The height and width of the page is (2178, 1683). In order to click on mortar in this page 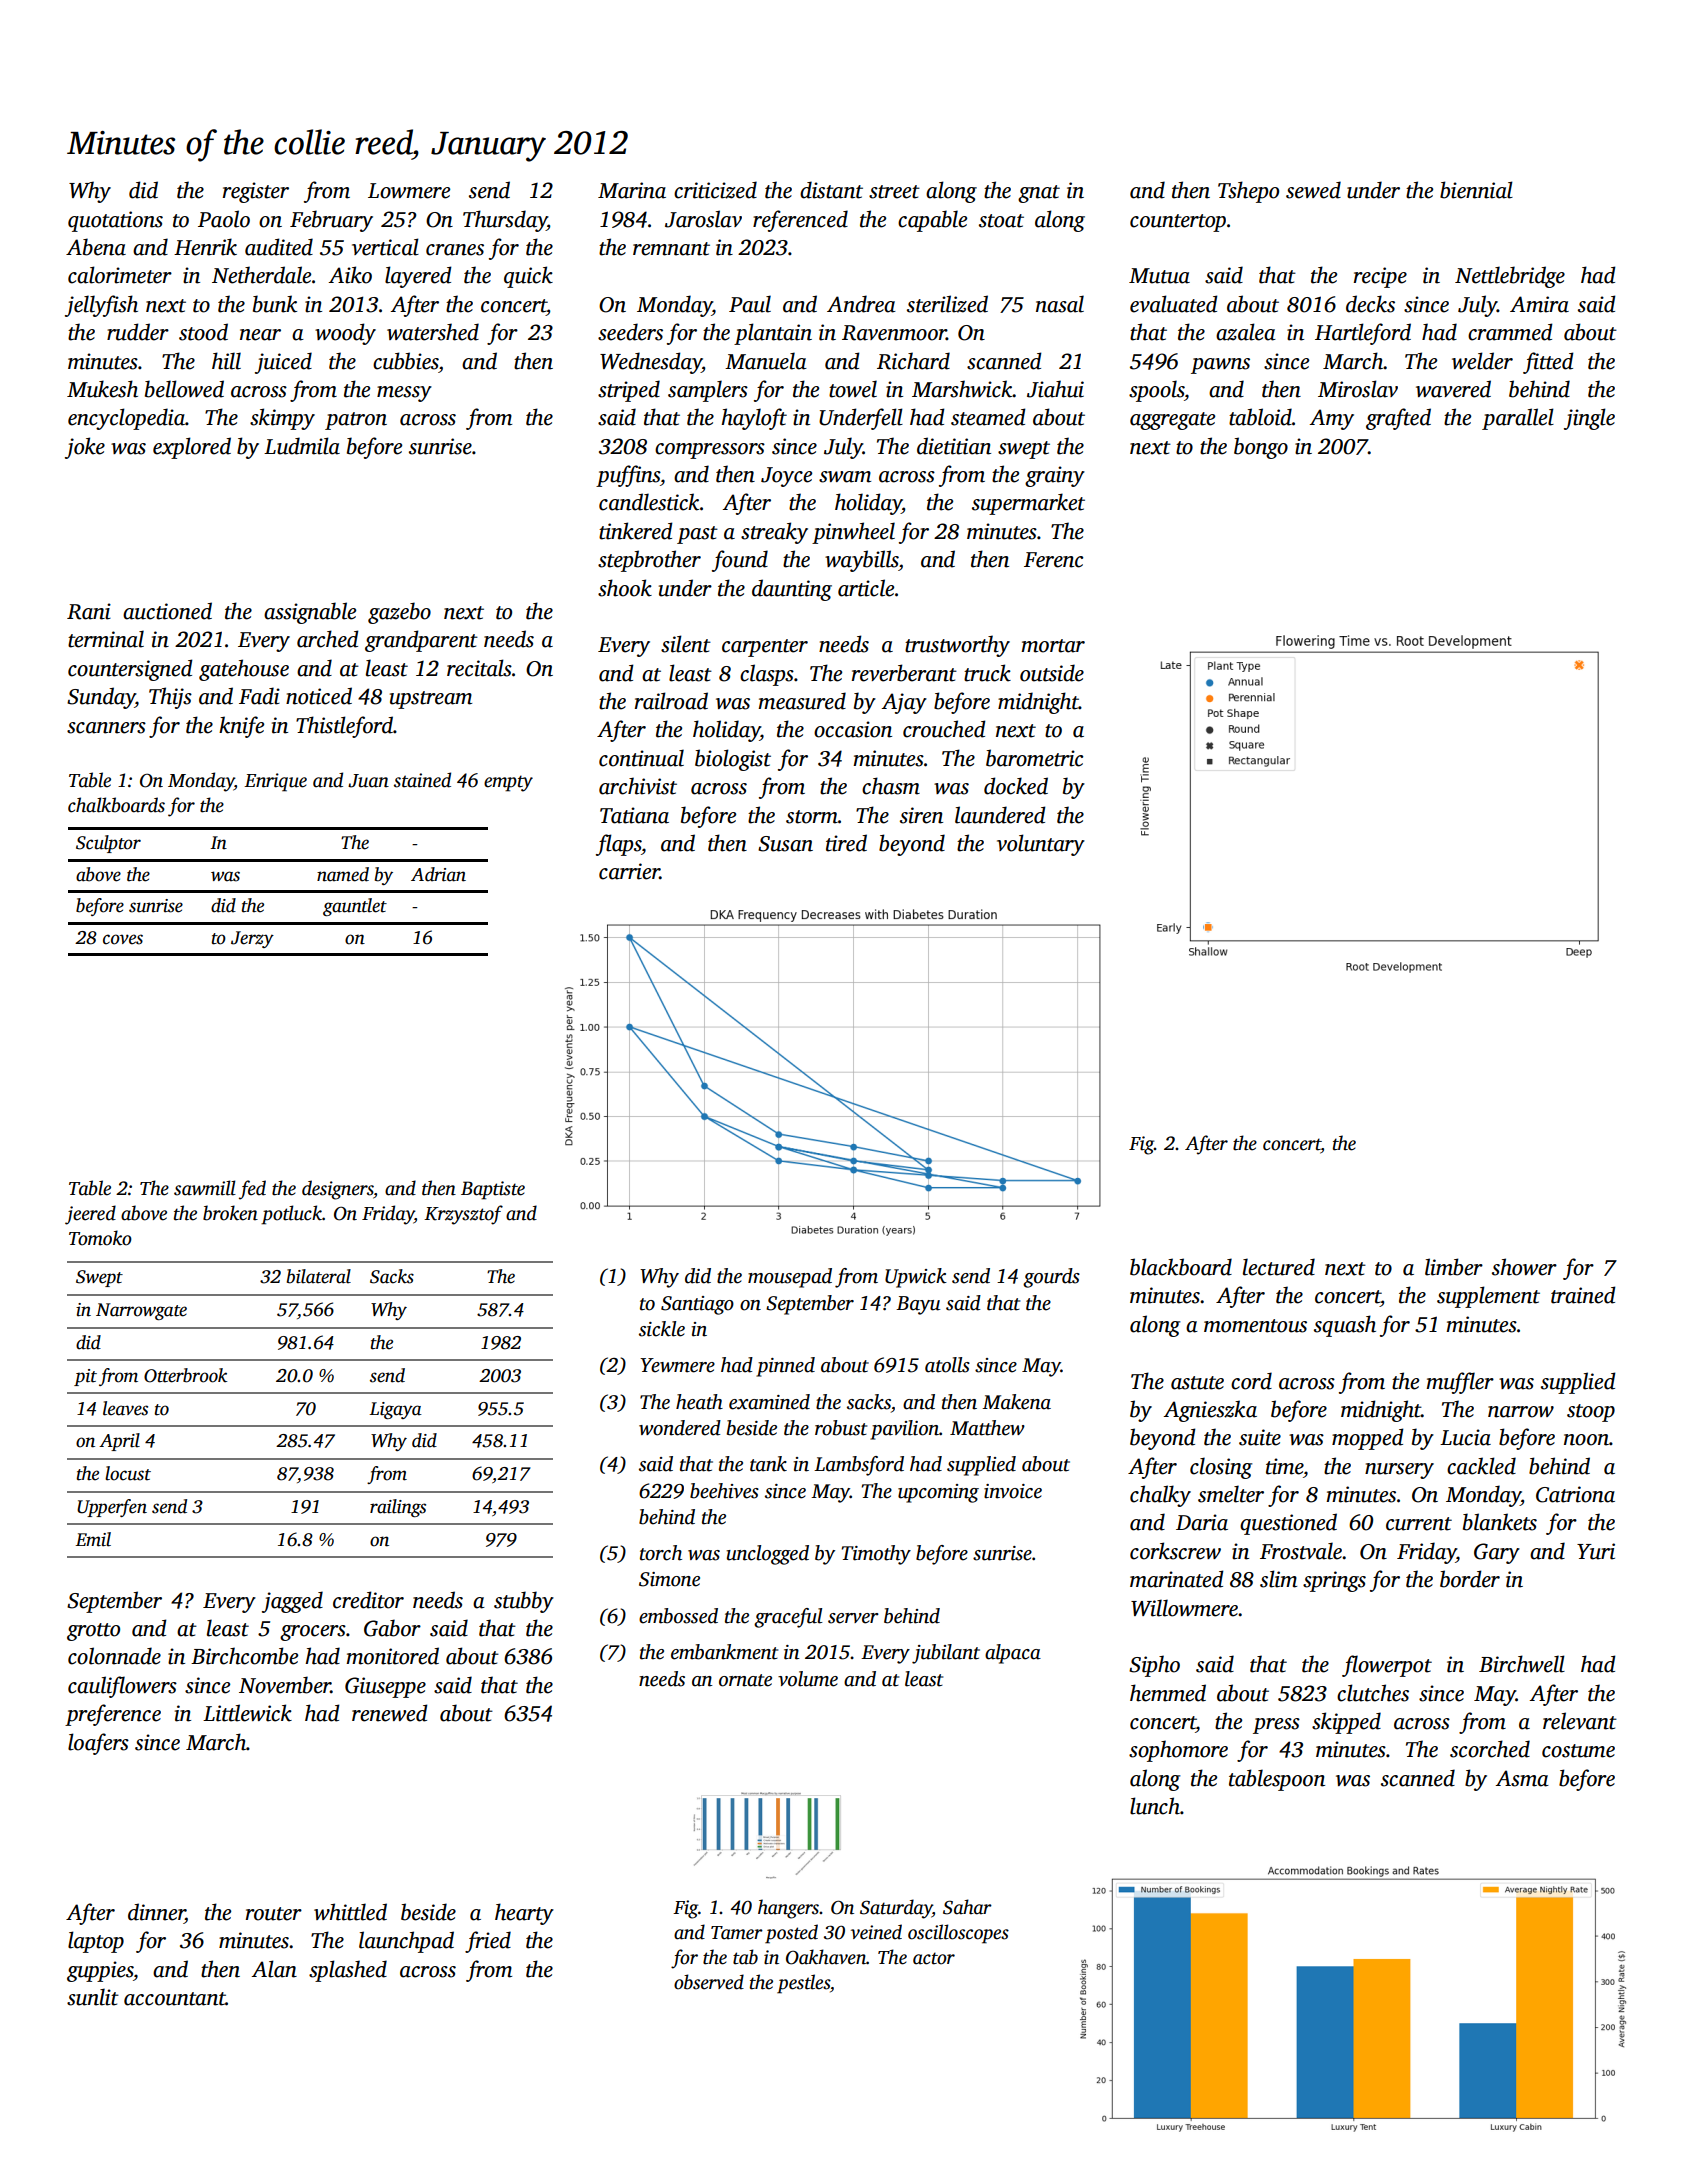, I will do `click(1053, 646)`.
